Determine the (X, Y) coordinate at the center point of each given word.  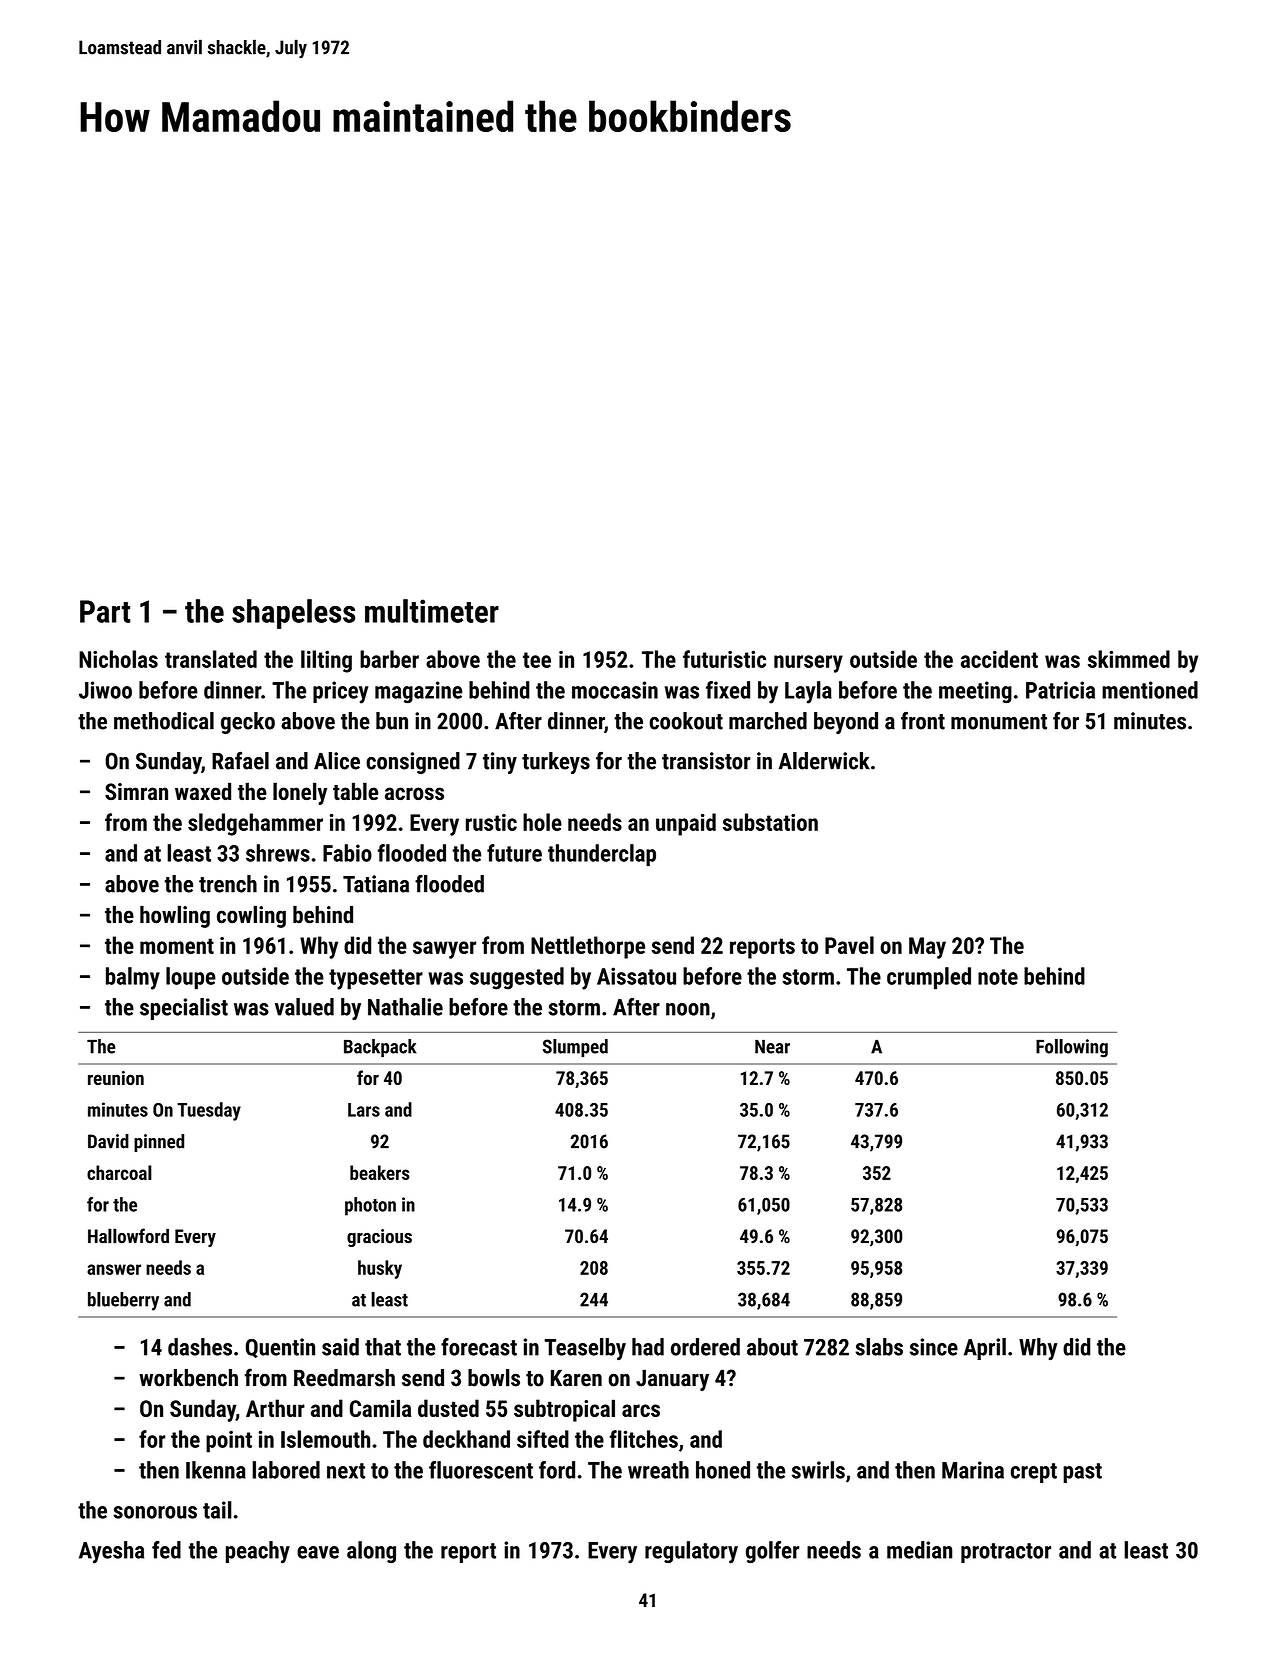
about (772, 1347)
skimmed (1129, 659)
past (1082, 1473)
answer (114, 1269)
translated (211, 659)
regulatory (691, 1552)
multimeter (432, 611)
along (371, 1552)
